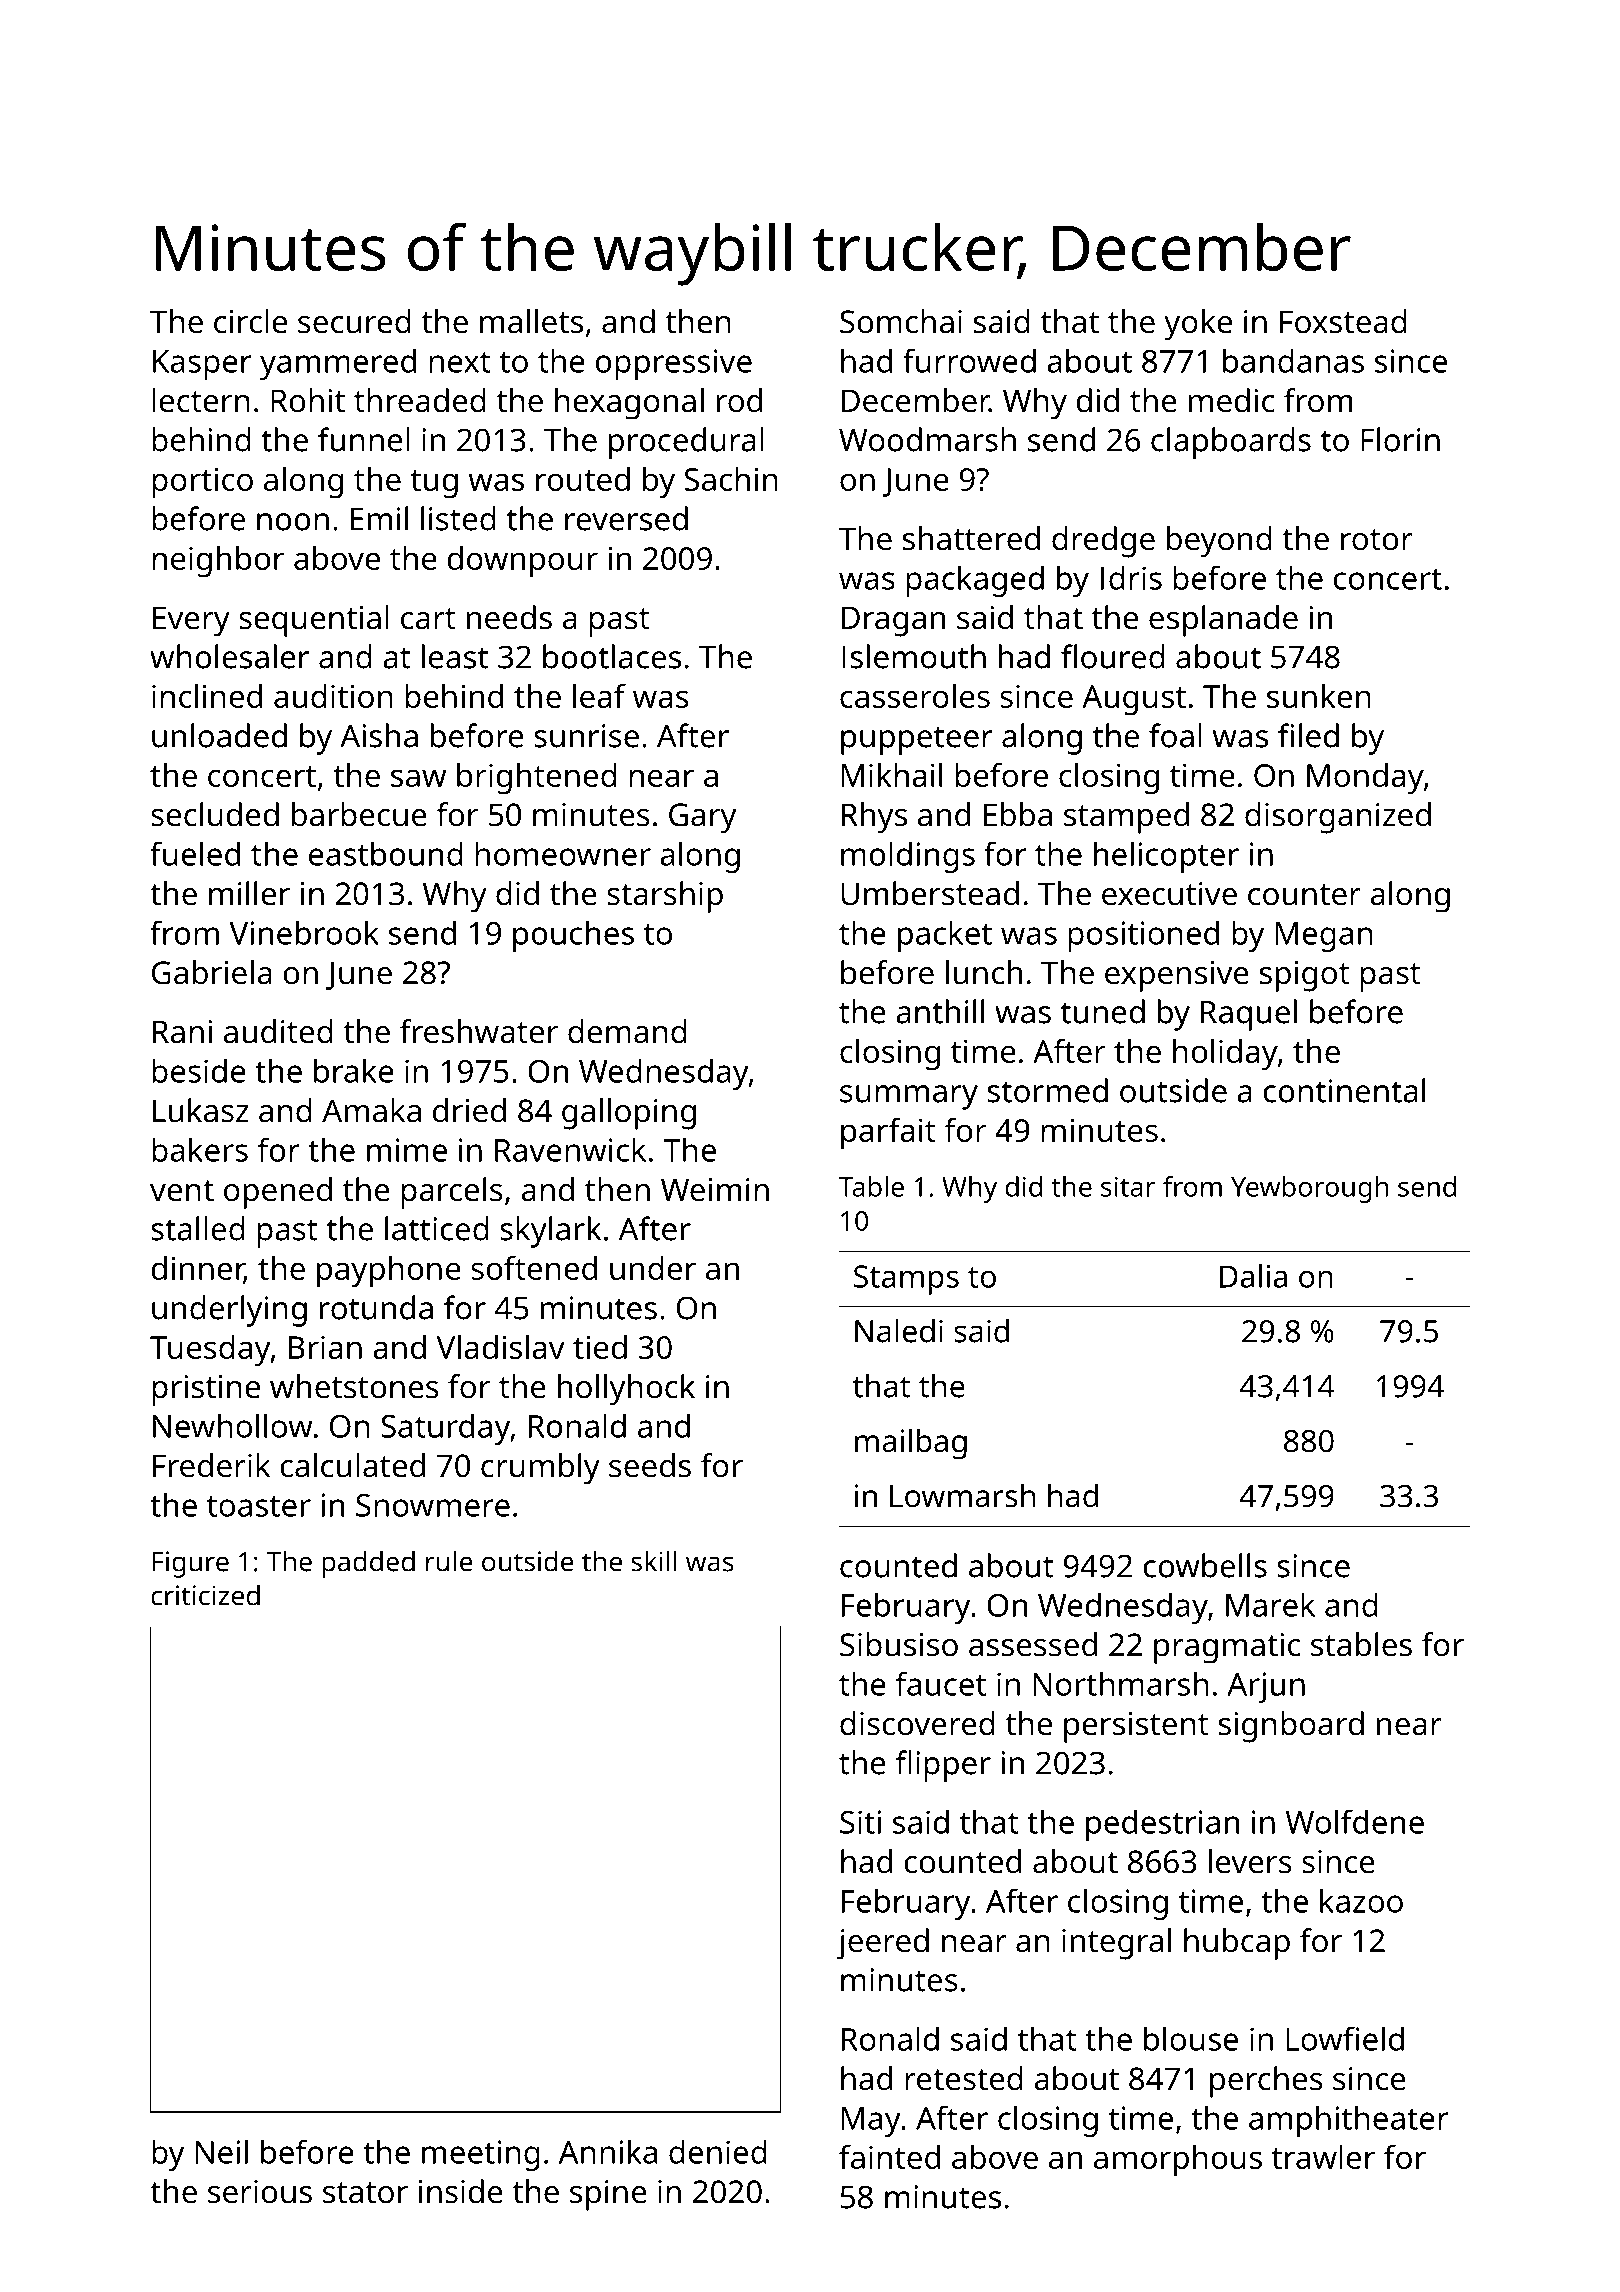 The width and height of the image is (1620, 2292). What do you see at coordinates (674, 364) in the image?
I see `oppressive` at bounding box center [674, 364].
